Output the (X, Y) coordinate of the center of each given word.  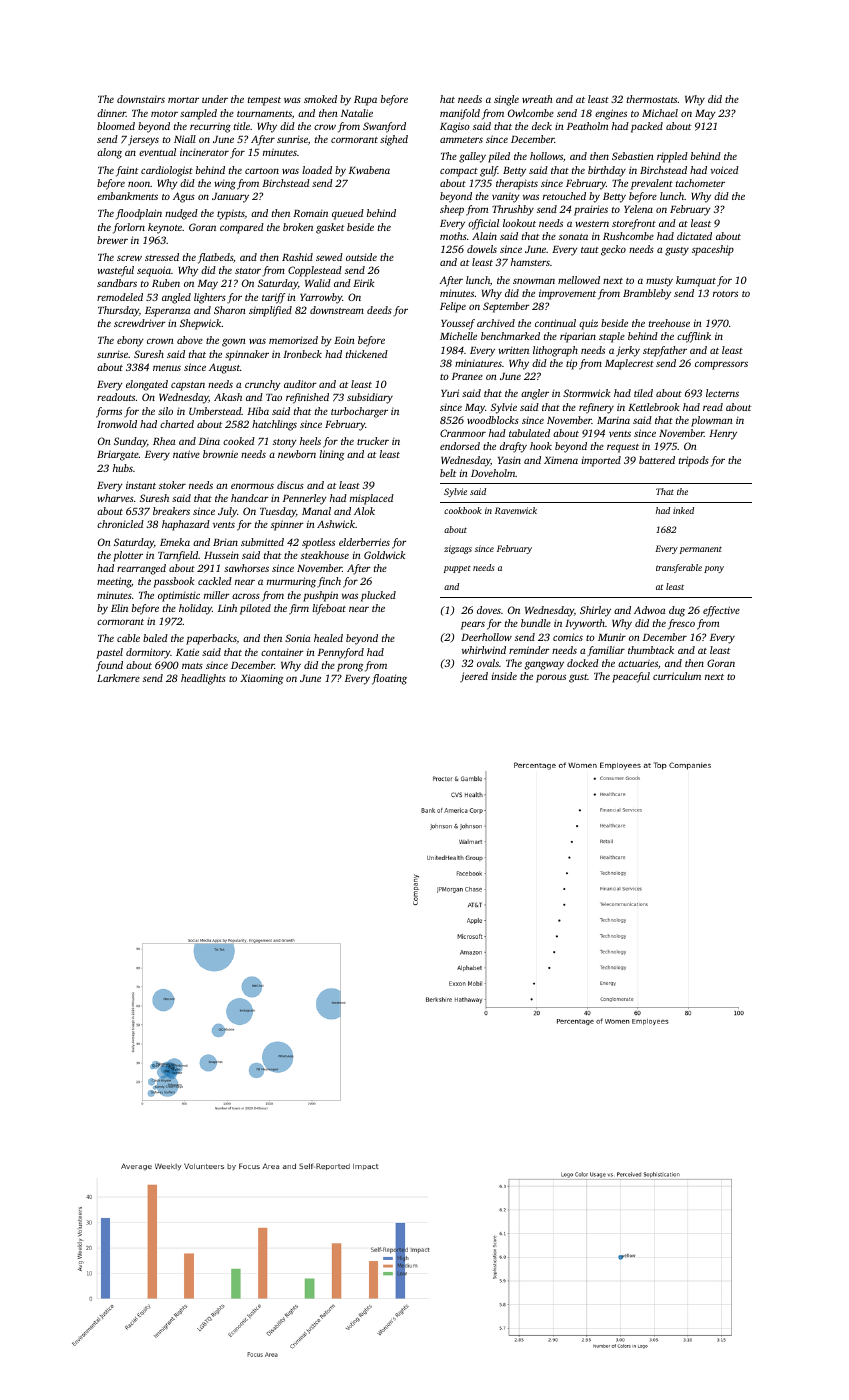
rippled (672, 157)
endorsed (460, 446)
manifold (460, 114)
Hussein (221, 555)
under (215, 99)
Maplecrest (629, 364)
